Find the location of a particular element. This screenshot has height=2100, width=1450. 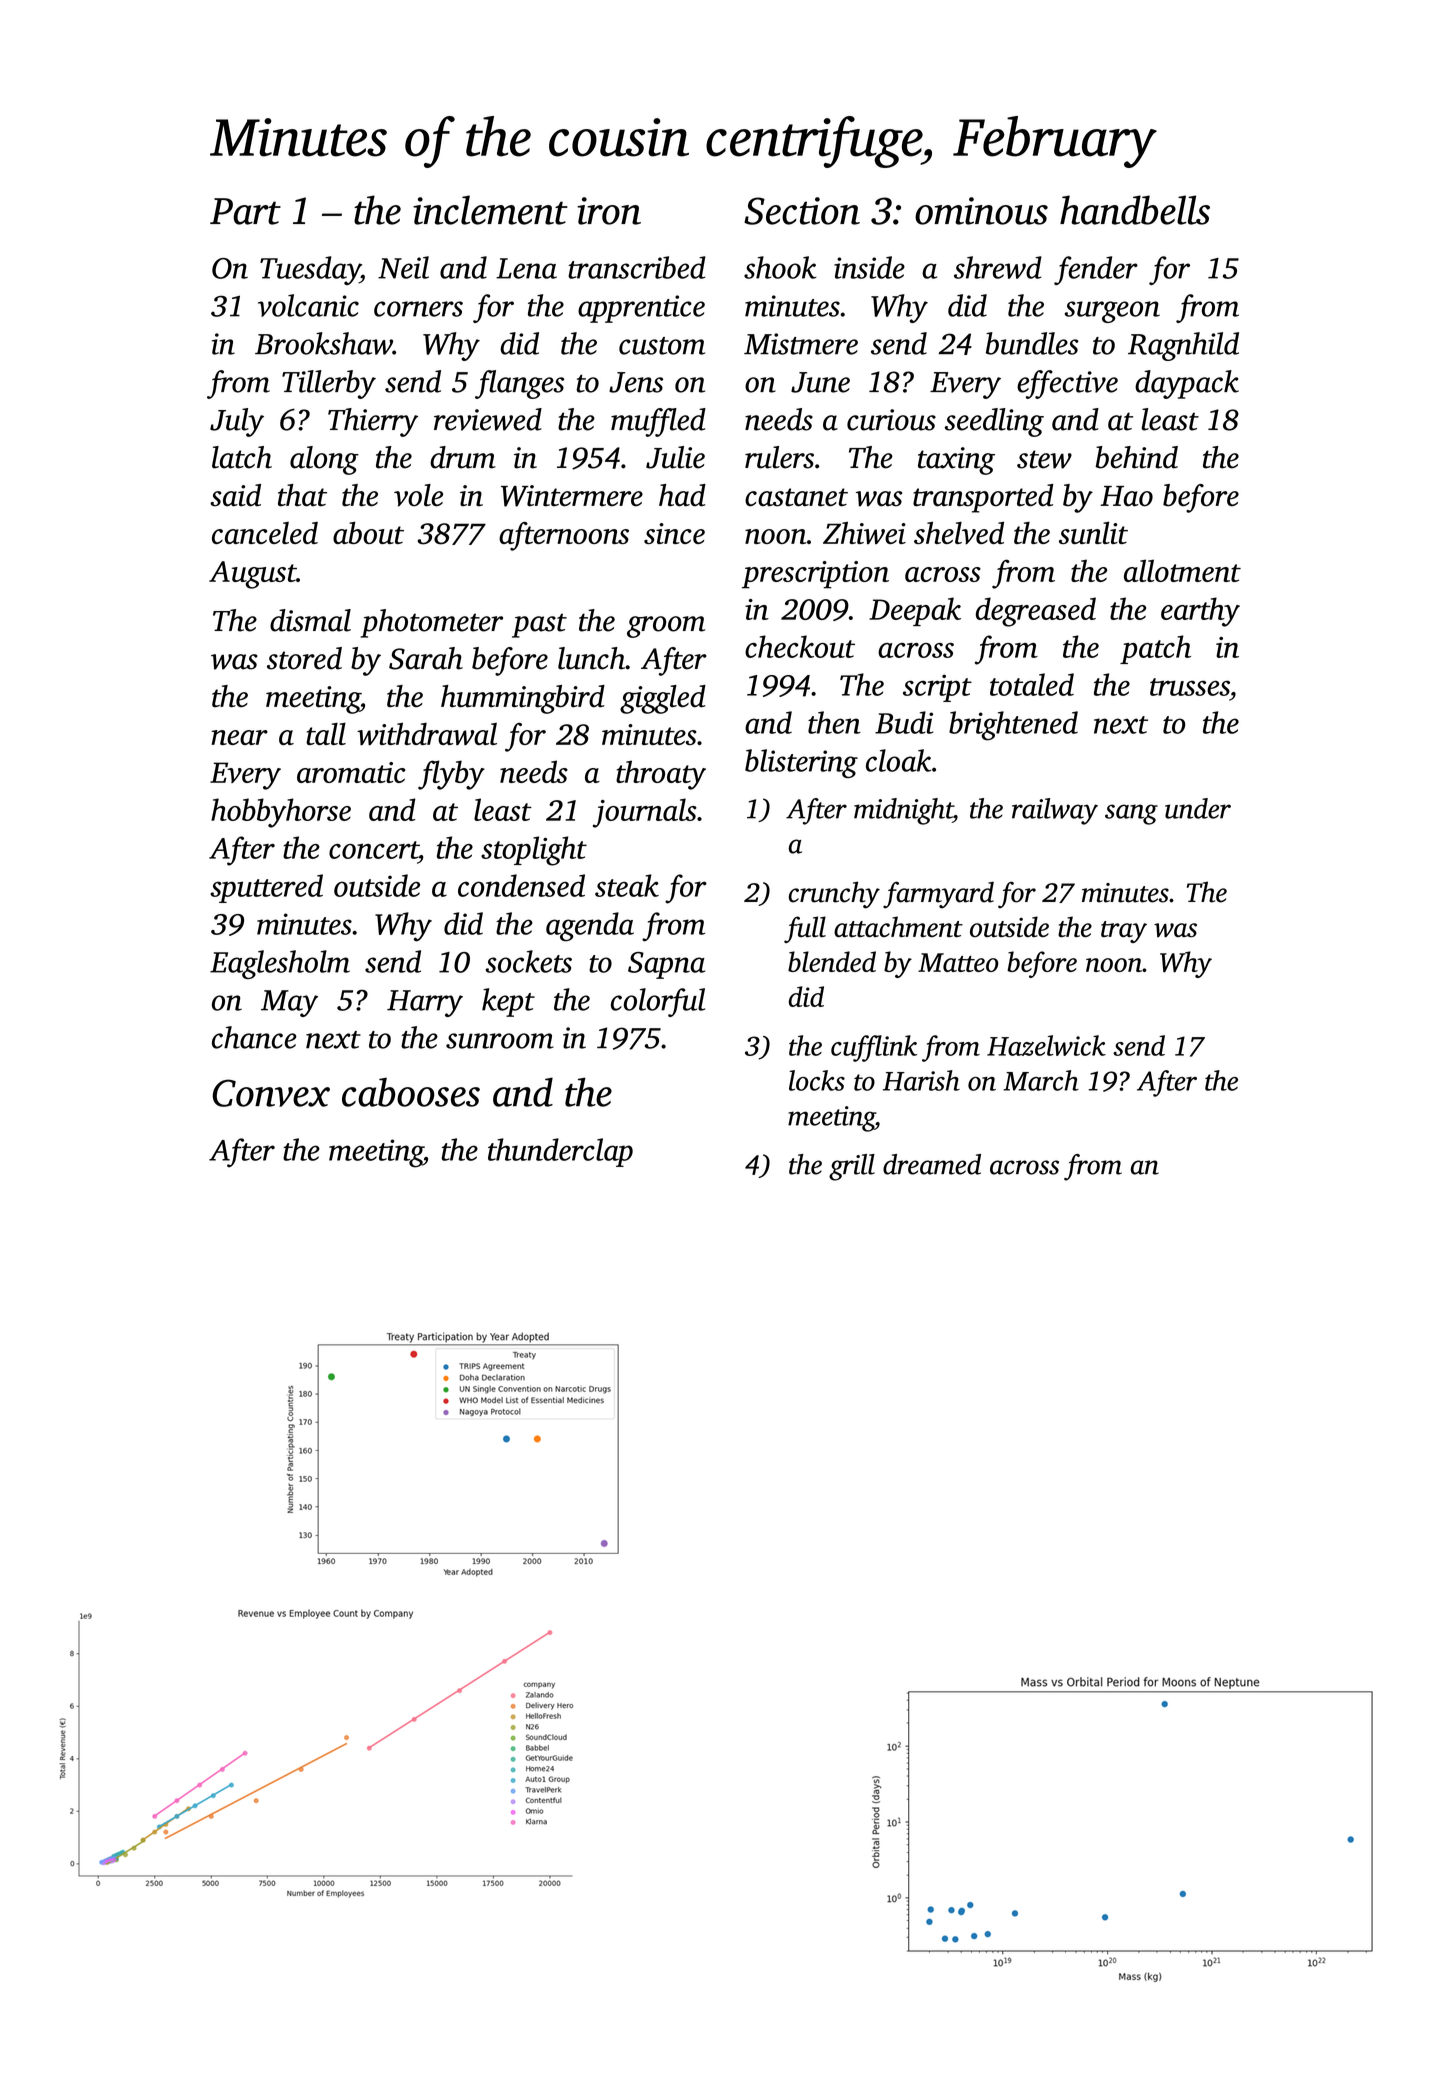

handbells is located at coordinates (1135, 210).
